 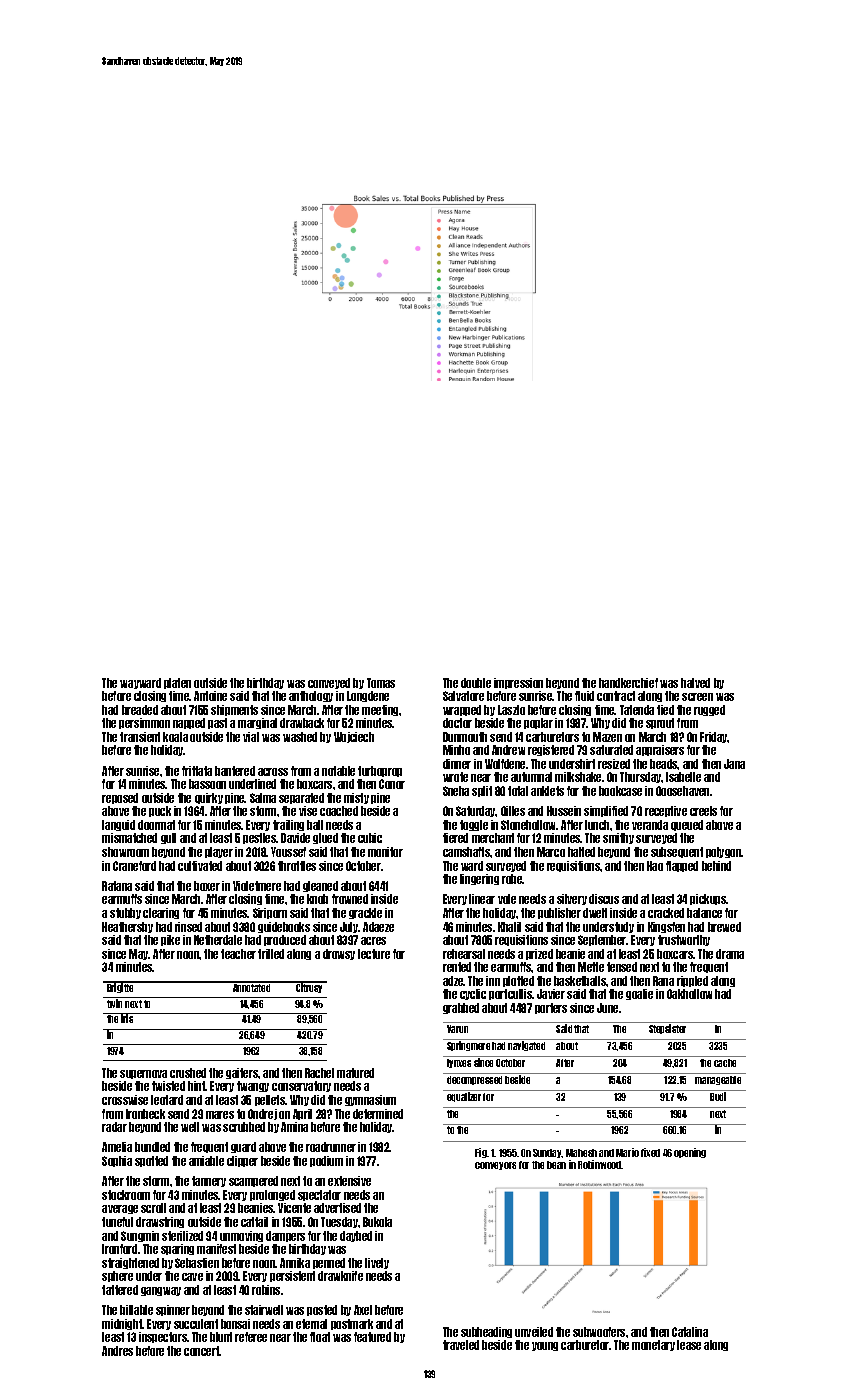 I want to click on cubic, so click(x=370, y=838).
